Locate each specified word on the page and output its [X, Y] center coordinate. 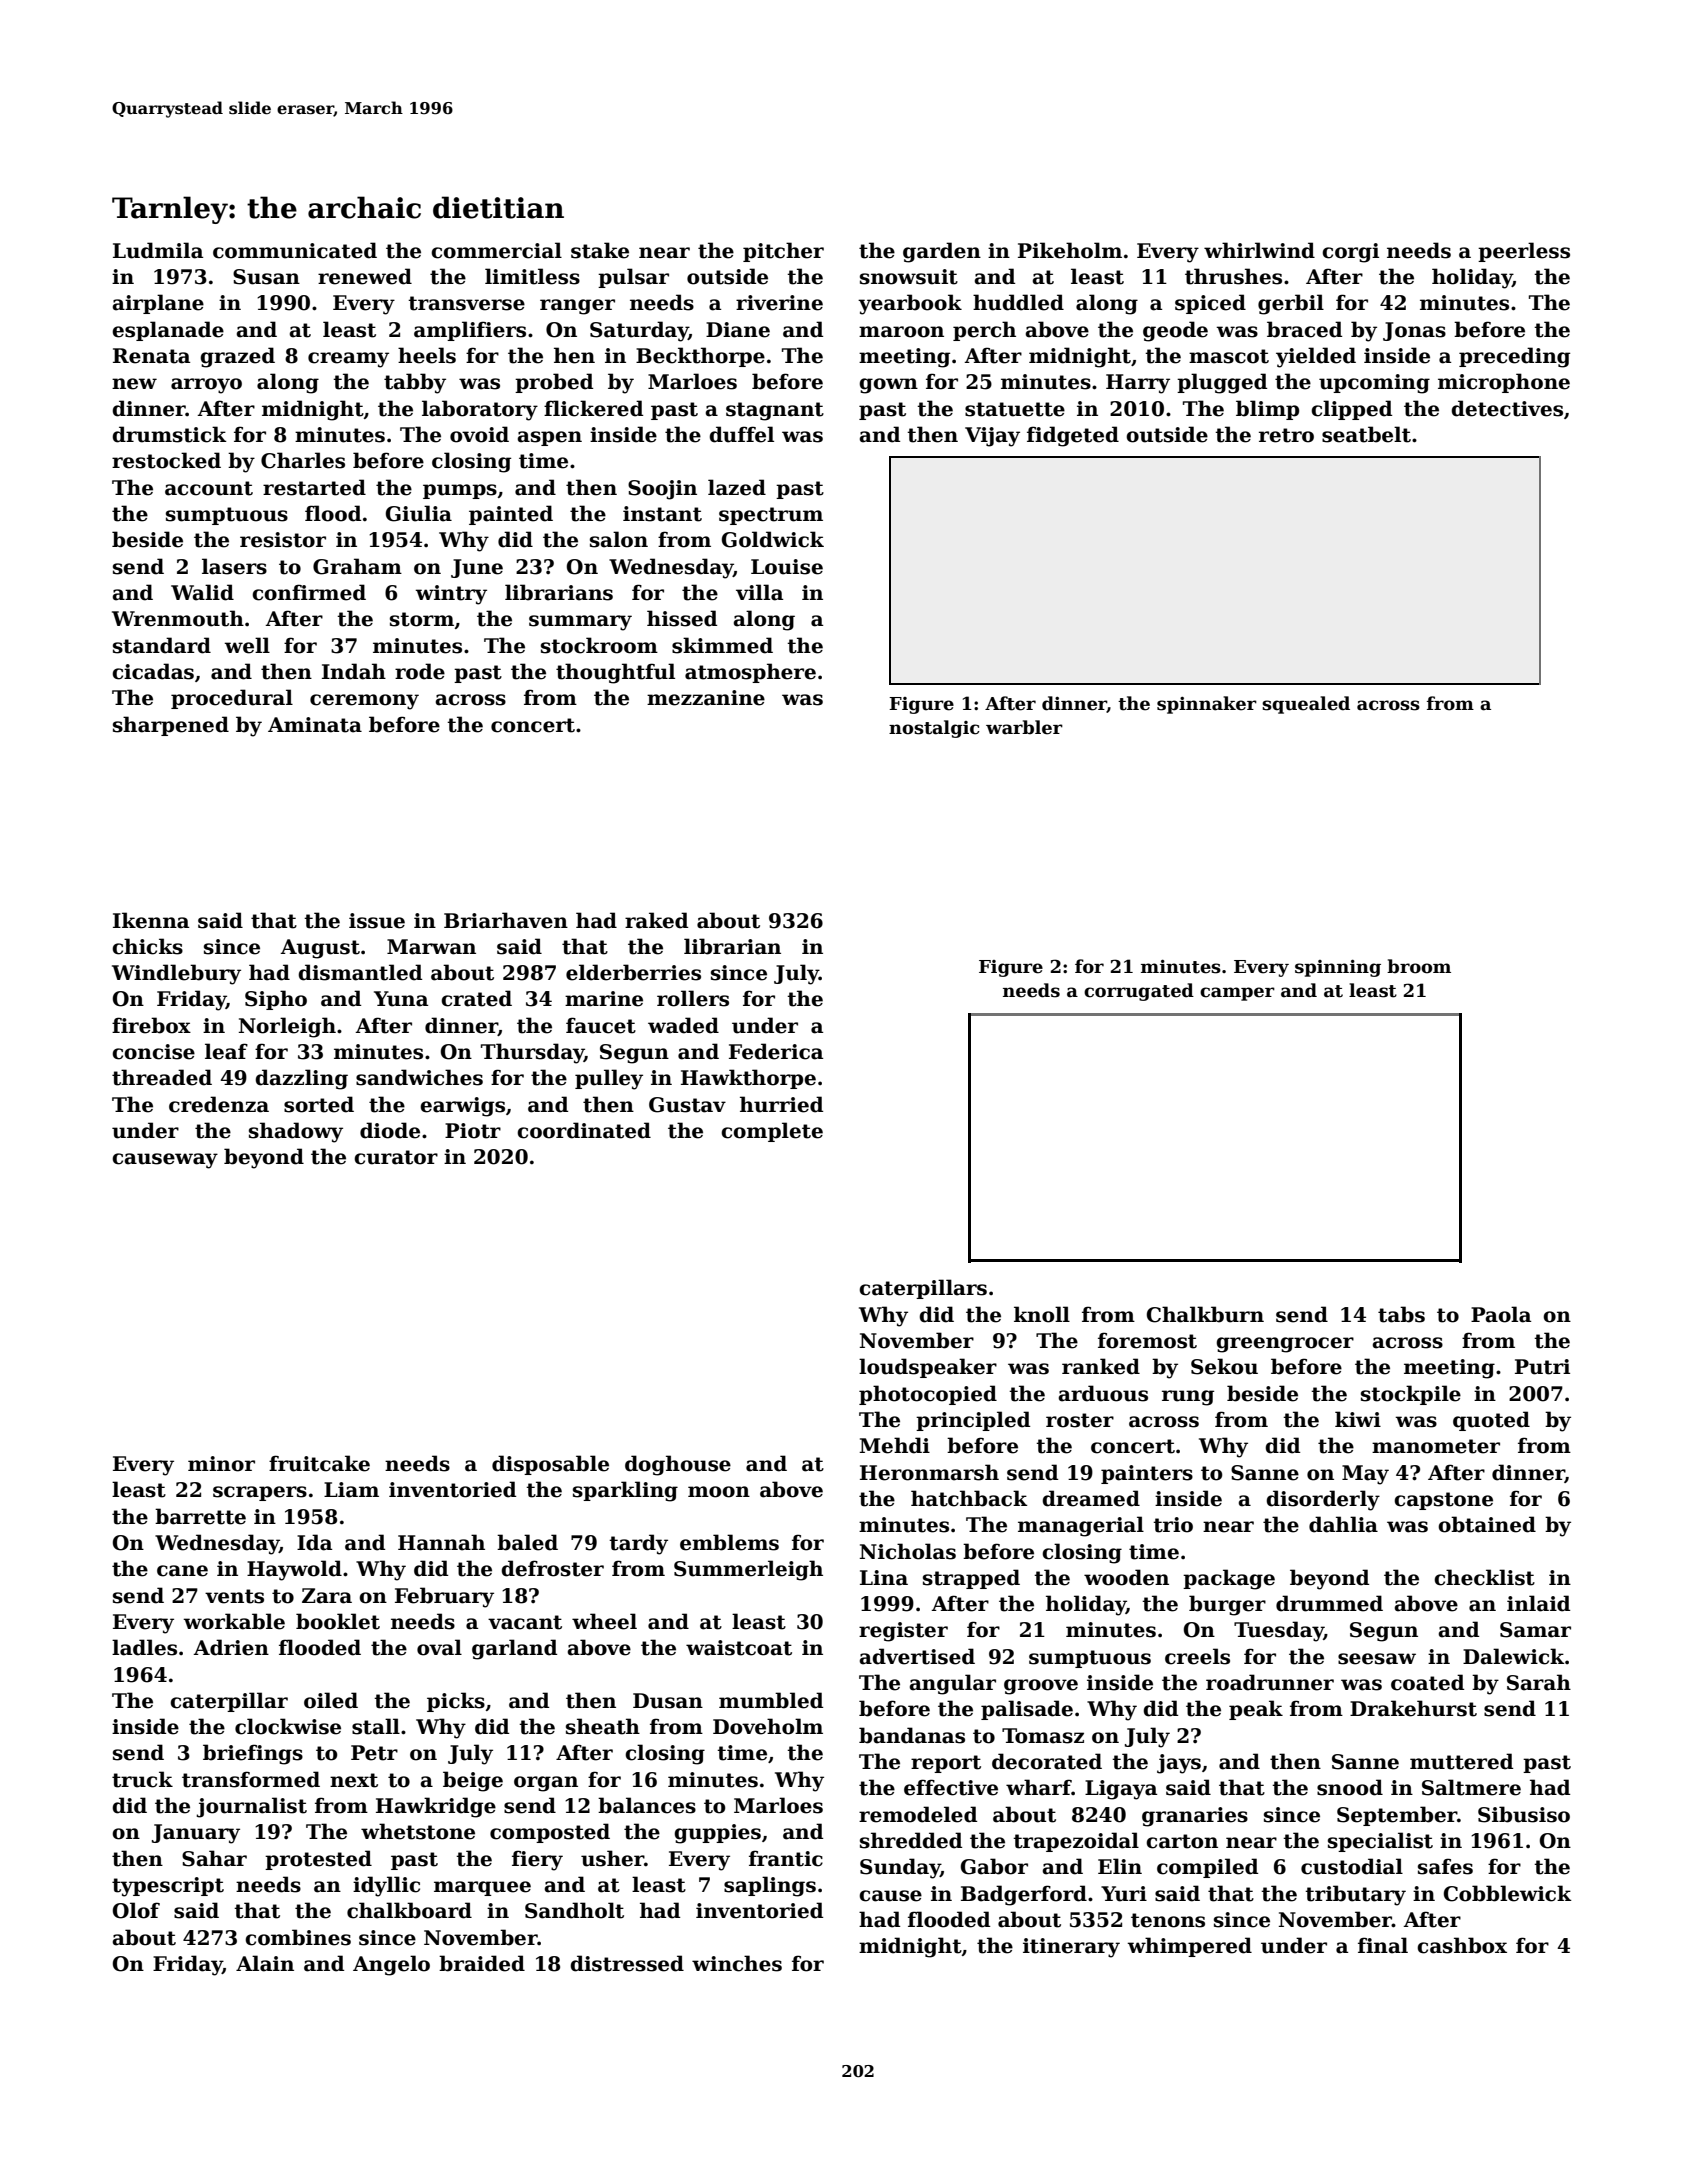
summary [580, 623]
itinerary [1071, 1948]
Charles [303, 460]
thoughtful [615, 673]
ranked [1101, 1366]
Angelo [391, 1965]
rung [1188, 1398]
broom [1419, 966]
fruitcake [319, 1463]
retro [1286, 435]
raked [656, 920]
